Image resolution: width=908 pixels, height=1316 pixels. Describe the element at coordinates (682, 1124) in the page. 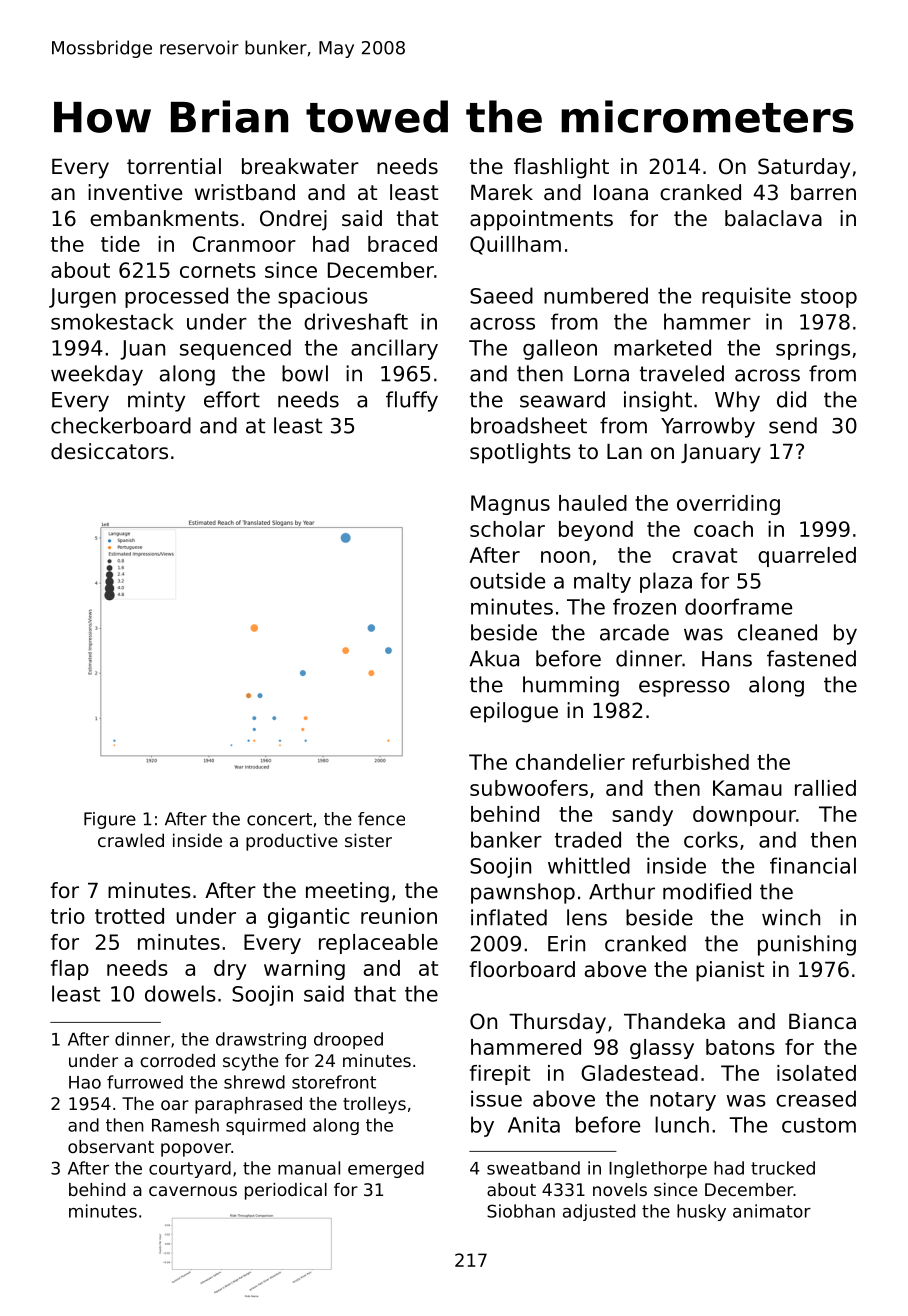

I see `lunch` at that location.
